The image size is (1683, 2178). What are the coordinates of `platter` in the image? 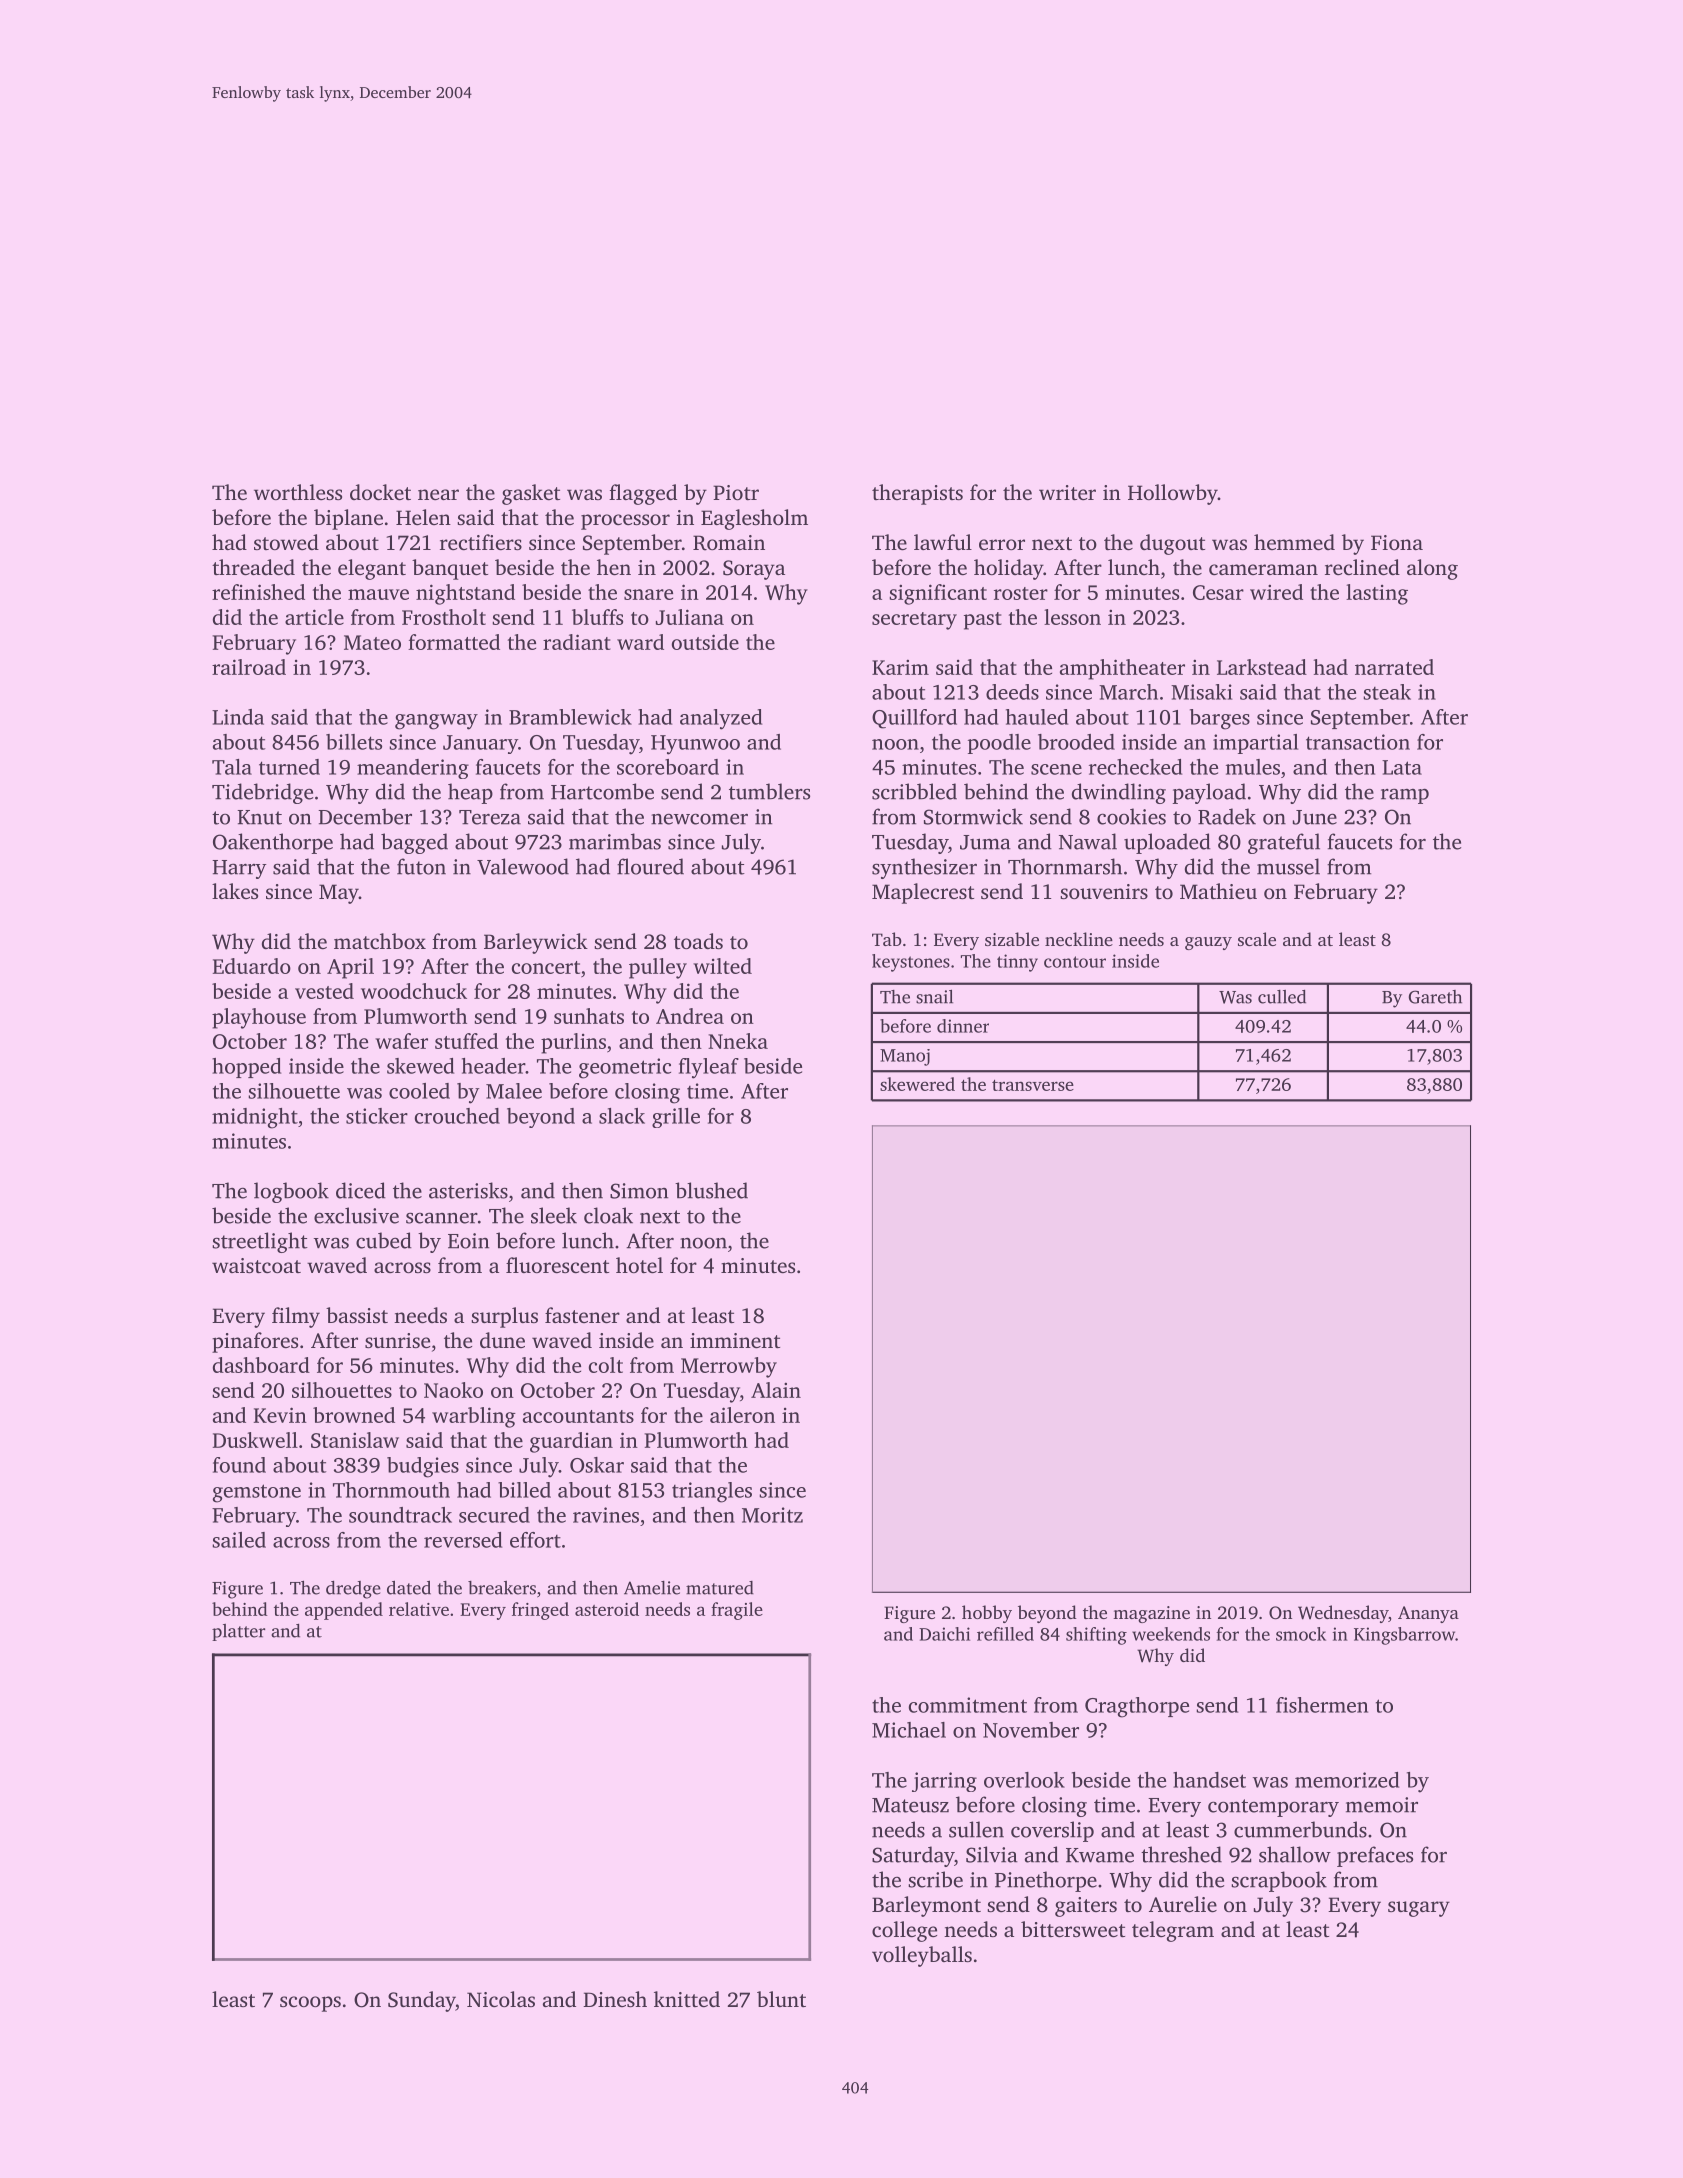 It's located at (238, 1632).
